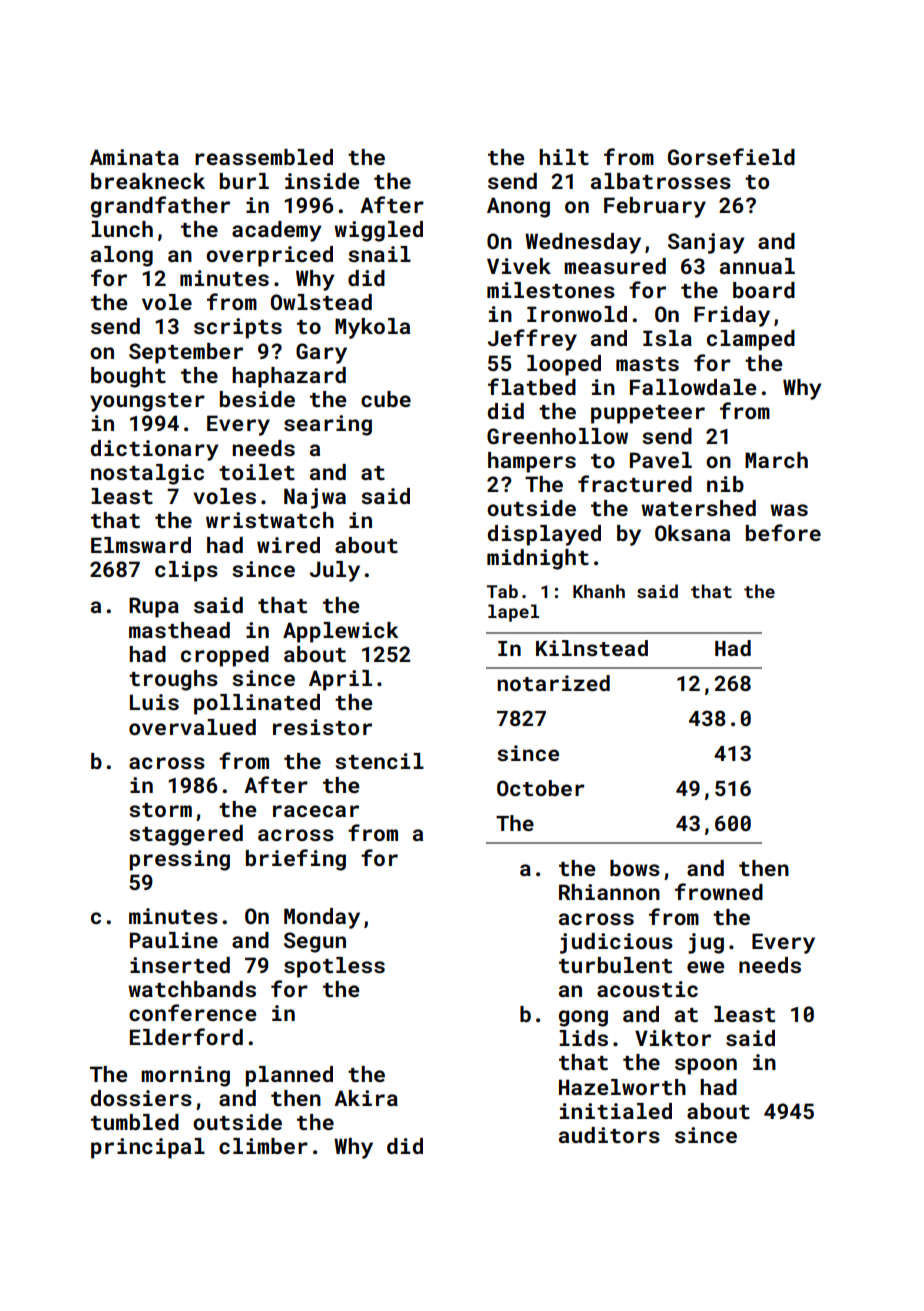 This screenshot has width=924, height=1311. Describe the element at coordinates (315, 942) in the screenshot. I see `Segun` at that location.
